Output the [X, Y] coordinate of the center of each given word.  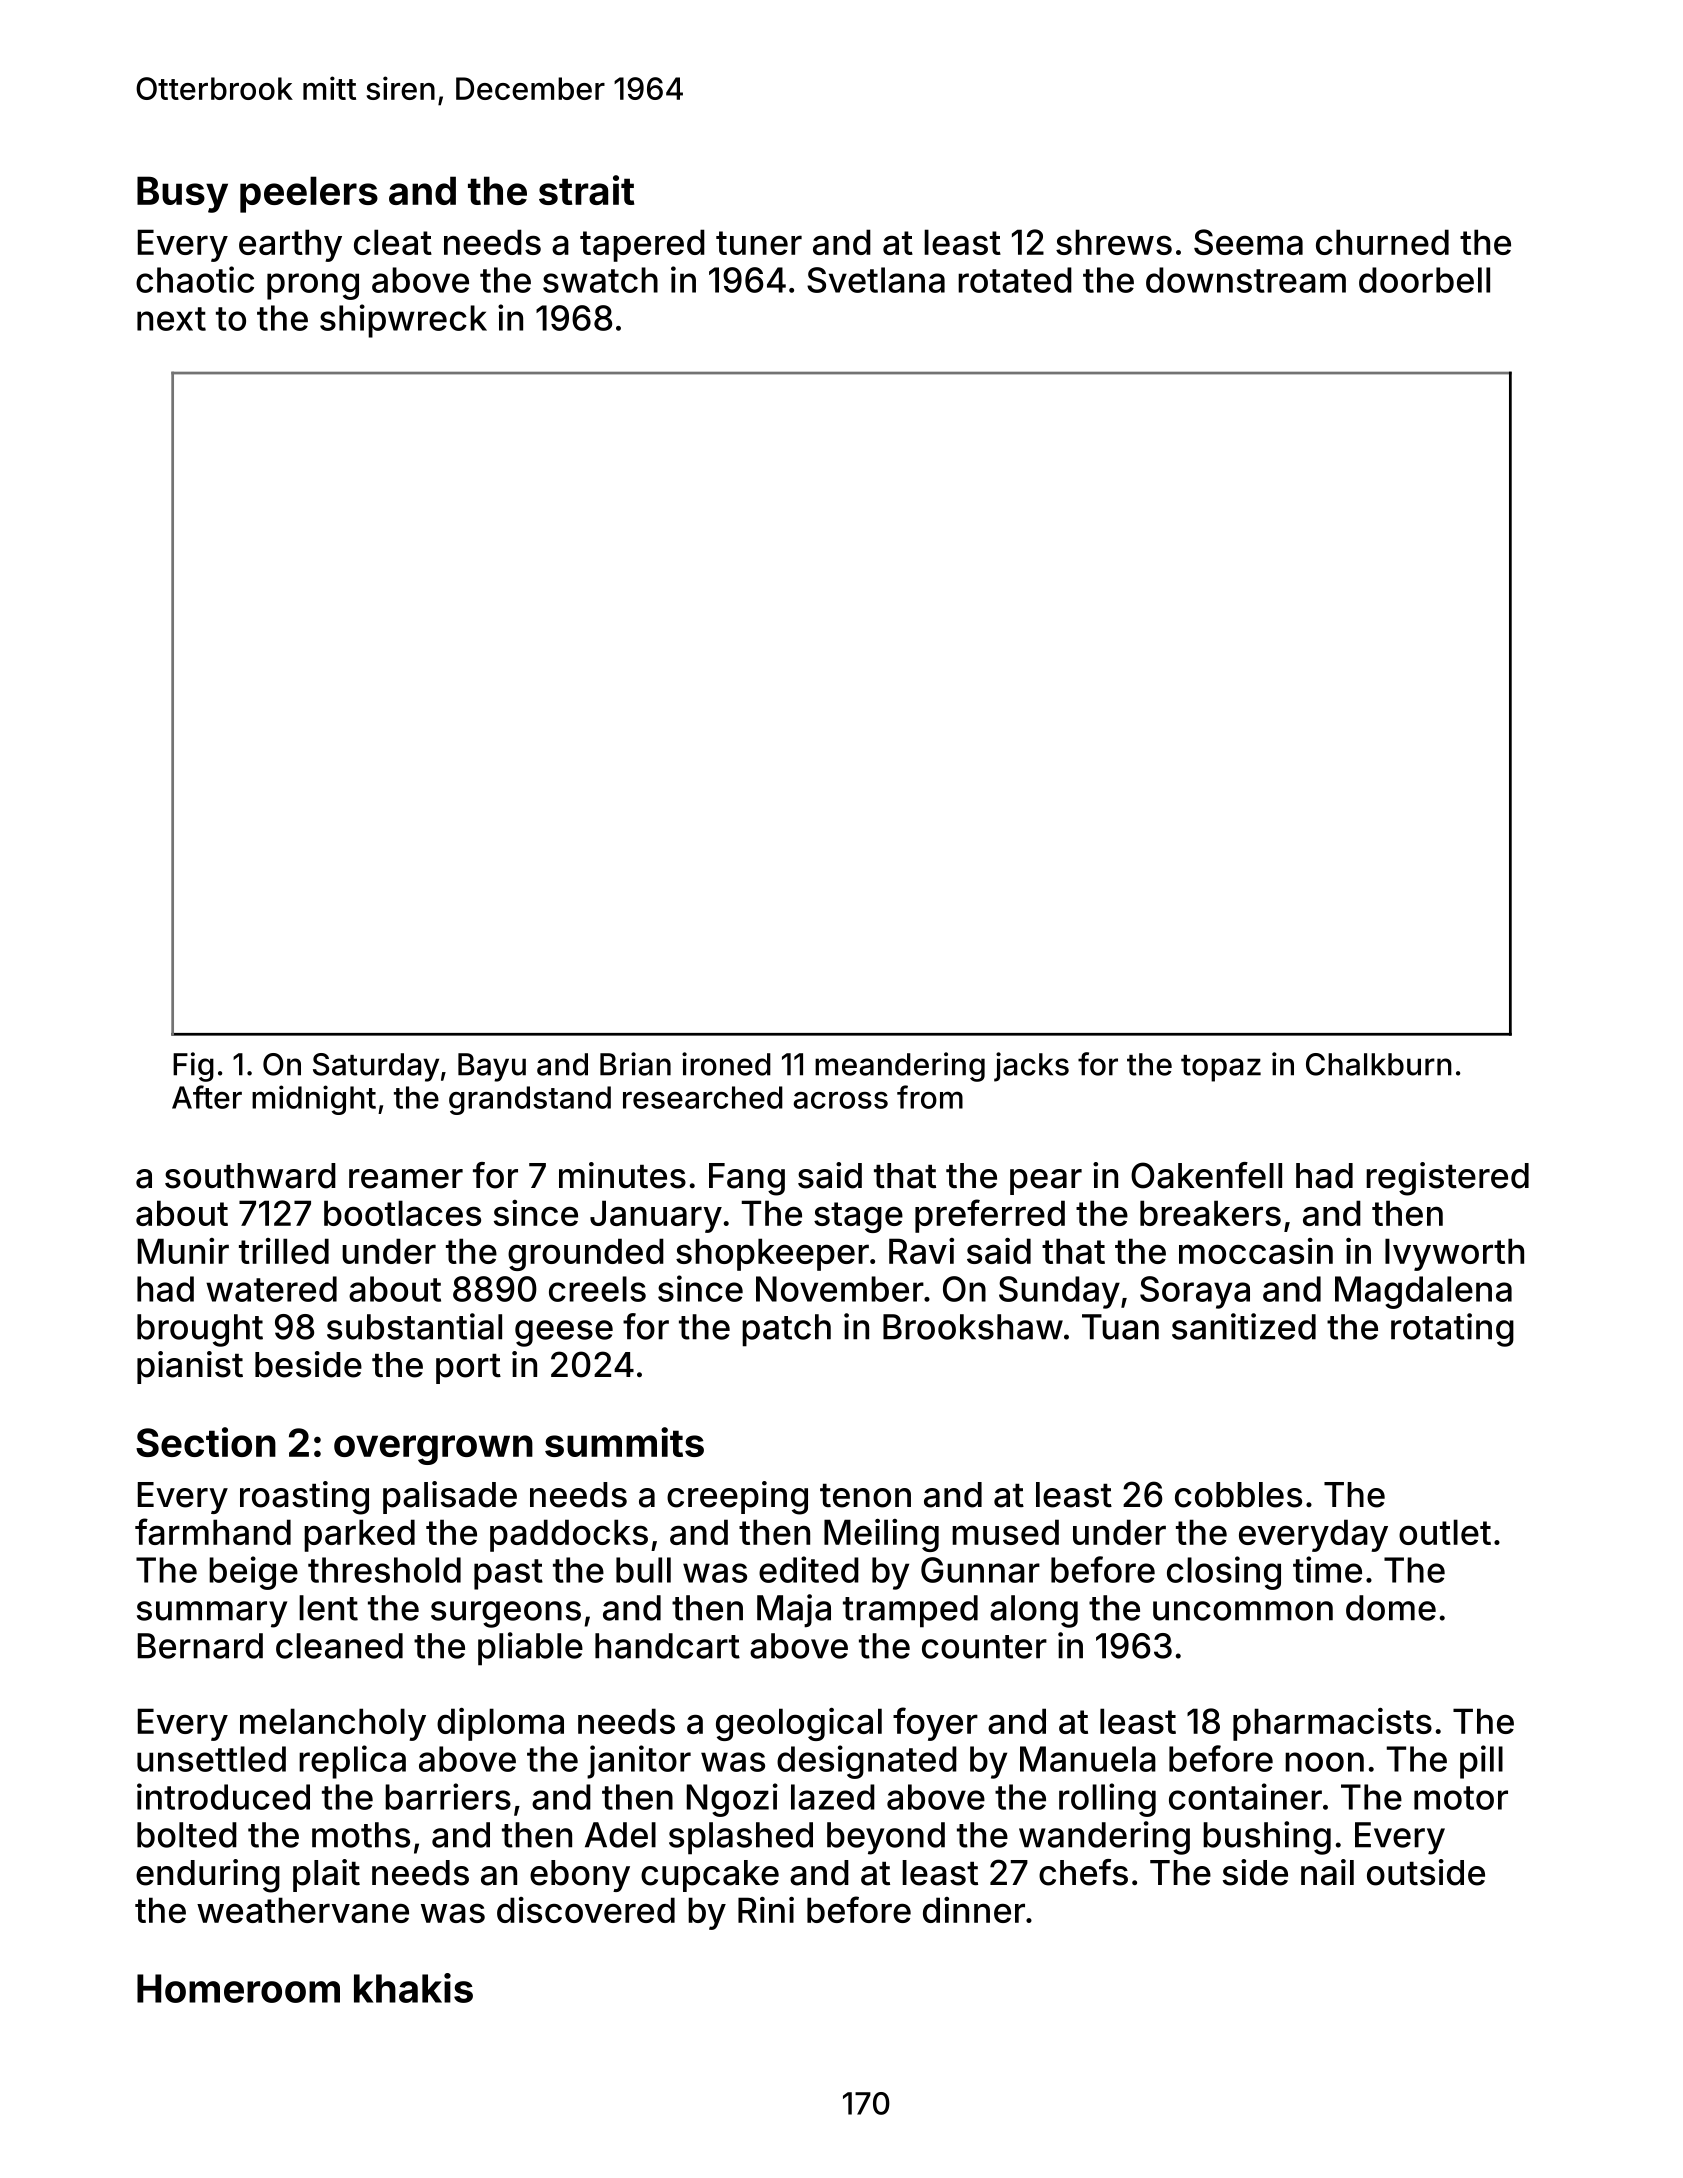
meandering [900, 1067]
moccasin [1256, 1251]
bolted [187, 1835]
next [171, 319]
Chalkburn [1379, 1064]
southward [250, 1176]
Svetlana [876, 280]
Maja [794, 1611]
